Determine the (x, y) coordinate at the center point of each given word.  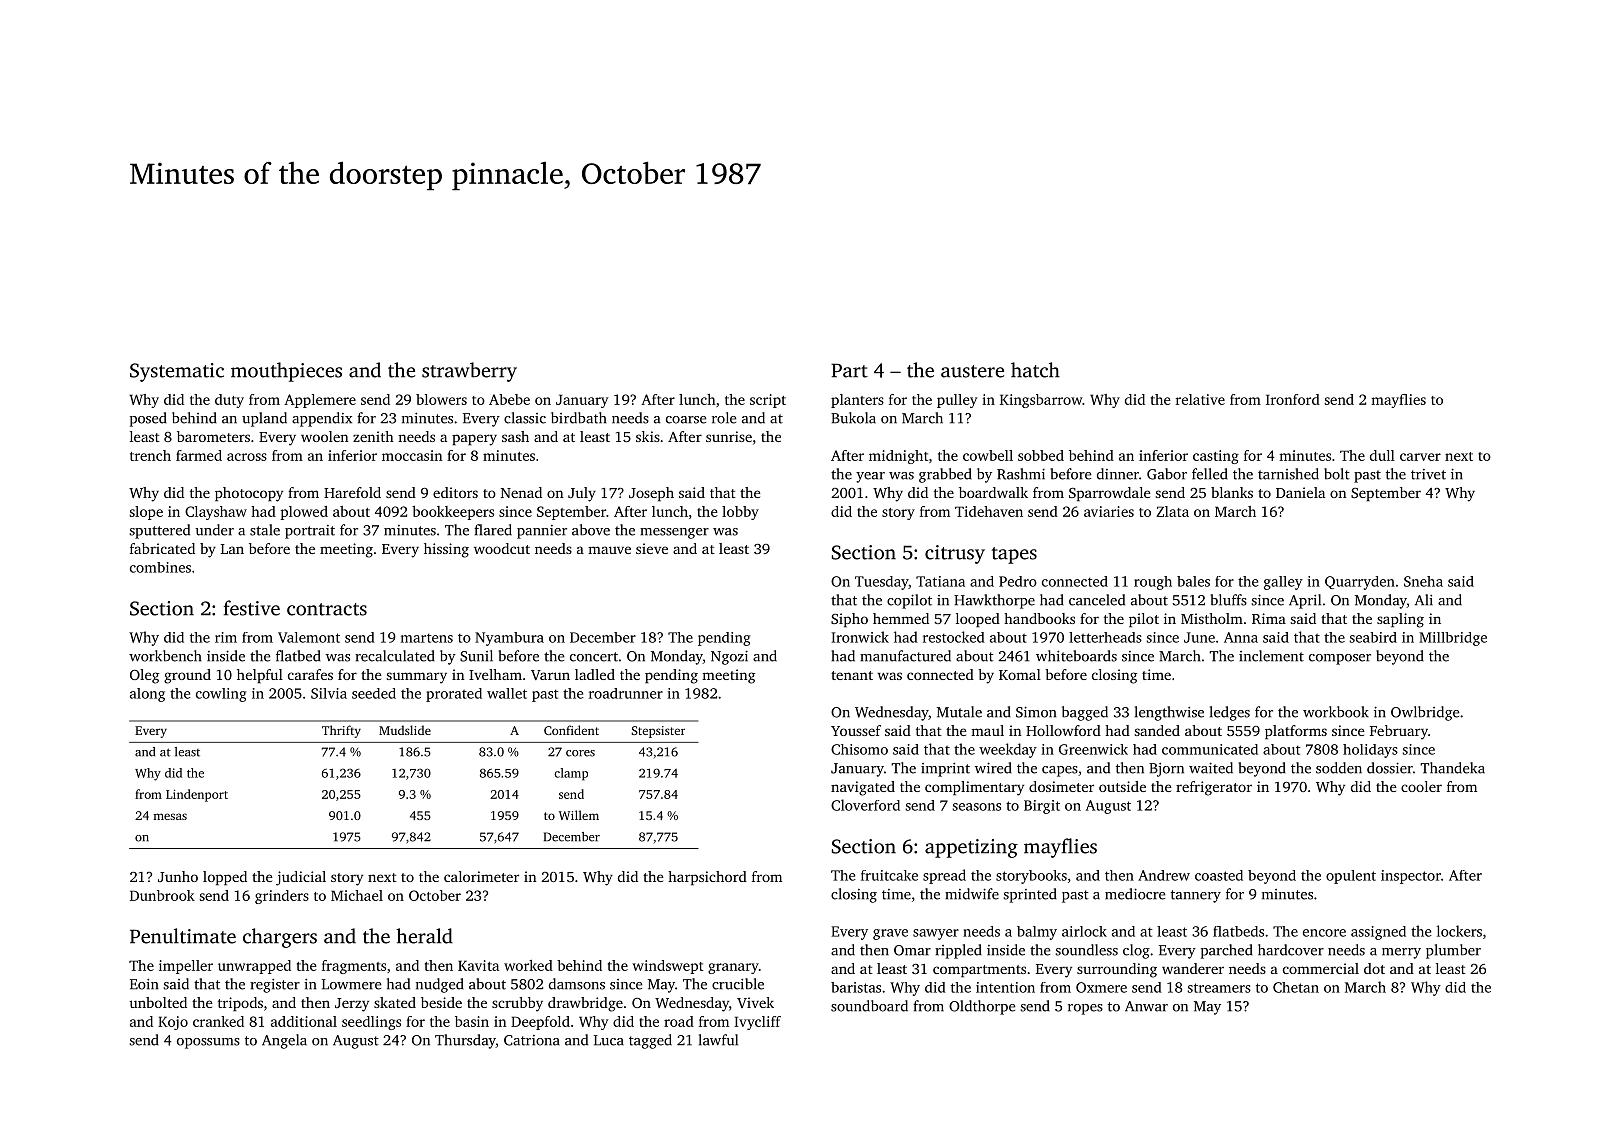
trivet (1428, 474)
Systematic (177, 372)
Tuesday (881, 583)
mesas (170, 816)
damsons (577, 984)
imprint (945, 769)
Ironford (1293, 399)
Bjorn (1166, 770)
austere (972, 371)
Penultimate (183, 936)
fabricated (162, 548)
